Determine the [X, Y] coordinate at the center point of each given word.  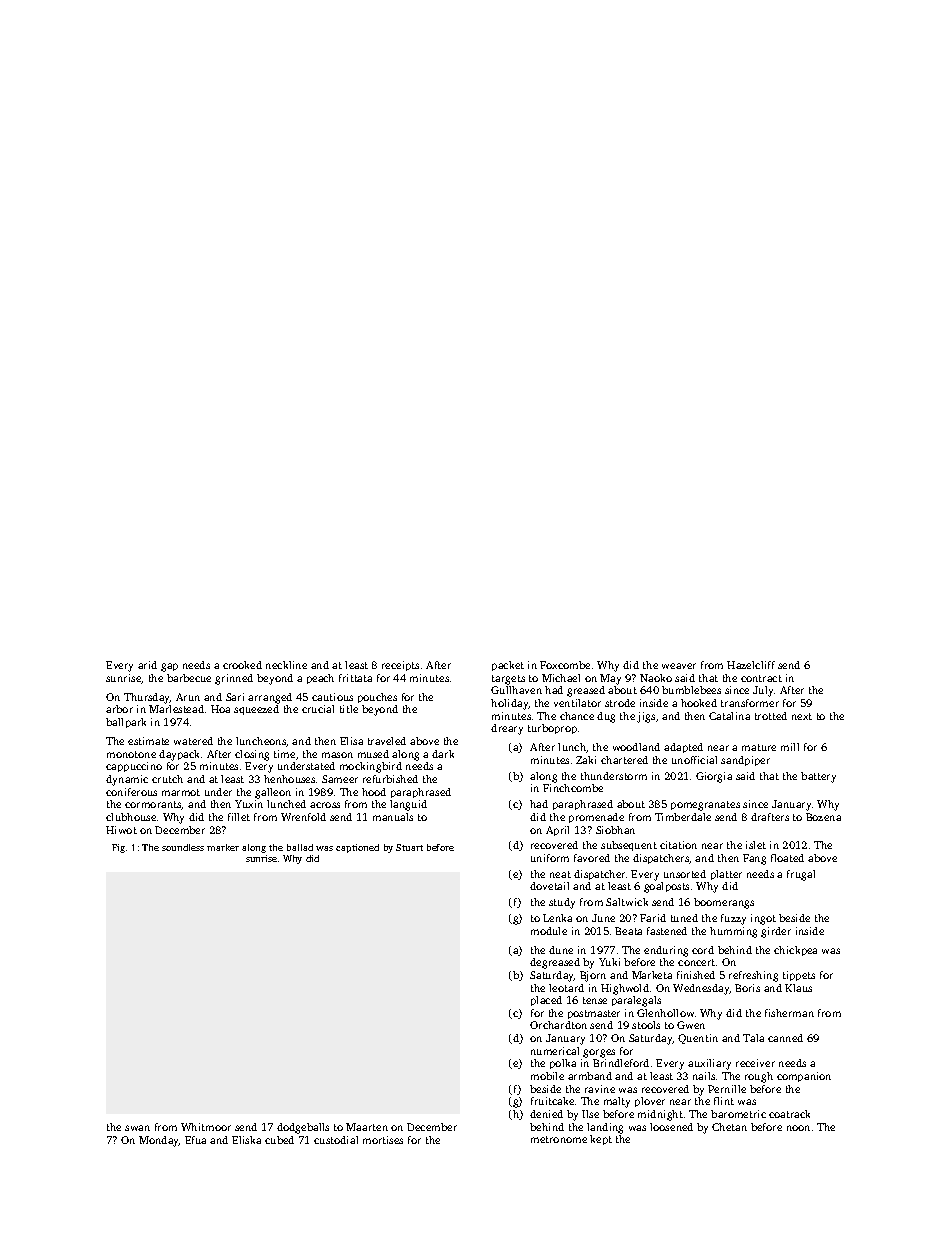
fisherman [789, 1013]
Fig [118, 848]
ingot [763, 919]
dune [561, 950]
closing [252, 755]
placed [546, 1001]
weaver [679, 666]
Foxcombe [565, 665]
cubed [279, 1140]
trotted [771, 716]
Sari [235, 697]
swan [137, 1128]
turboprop [552, 729]
